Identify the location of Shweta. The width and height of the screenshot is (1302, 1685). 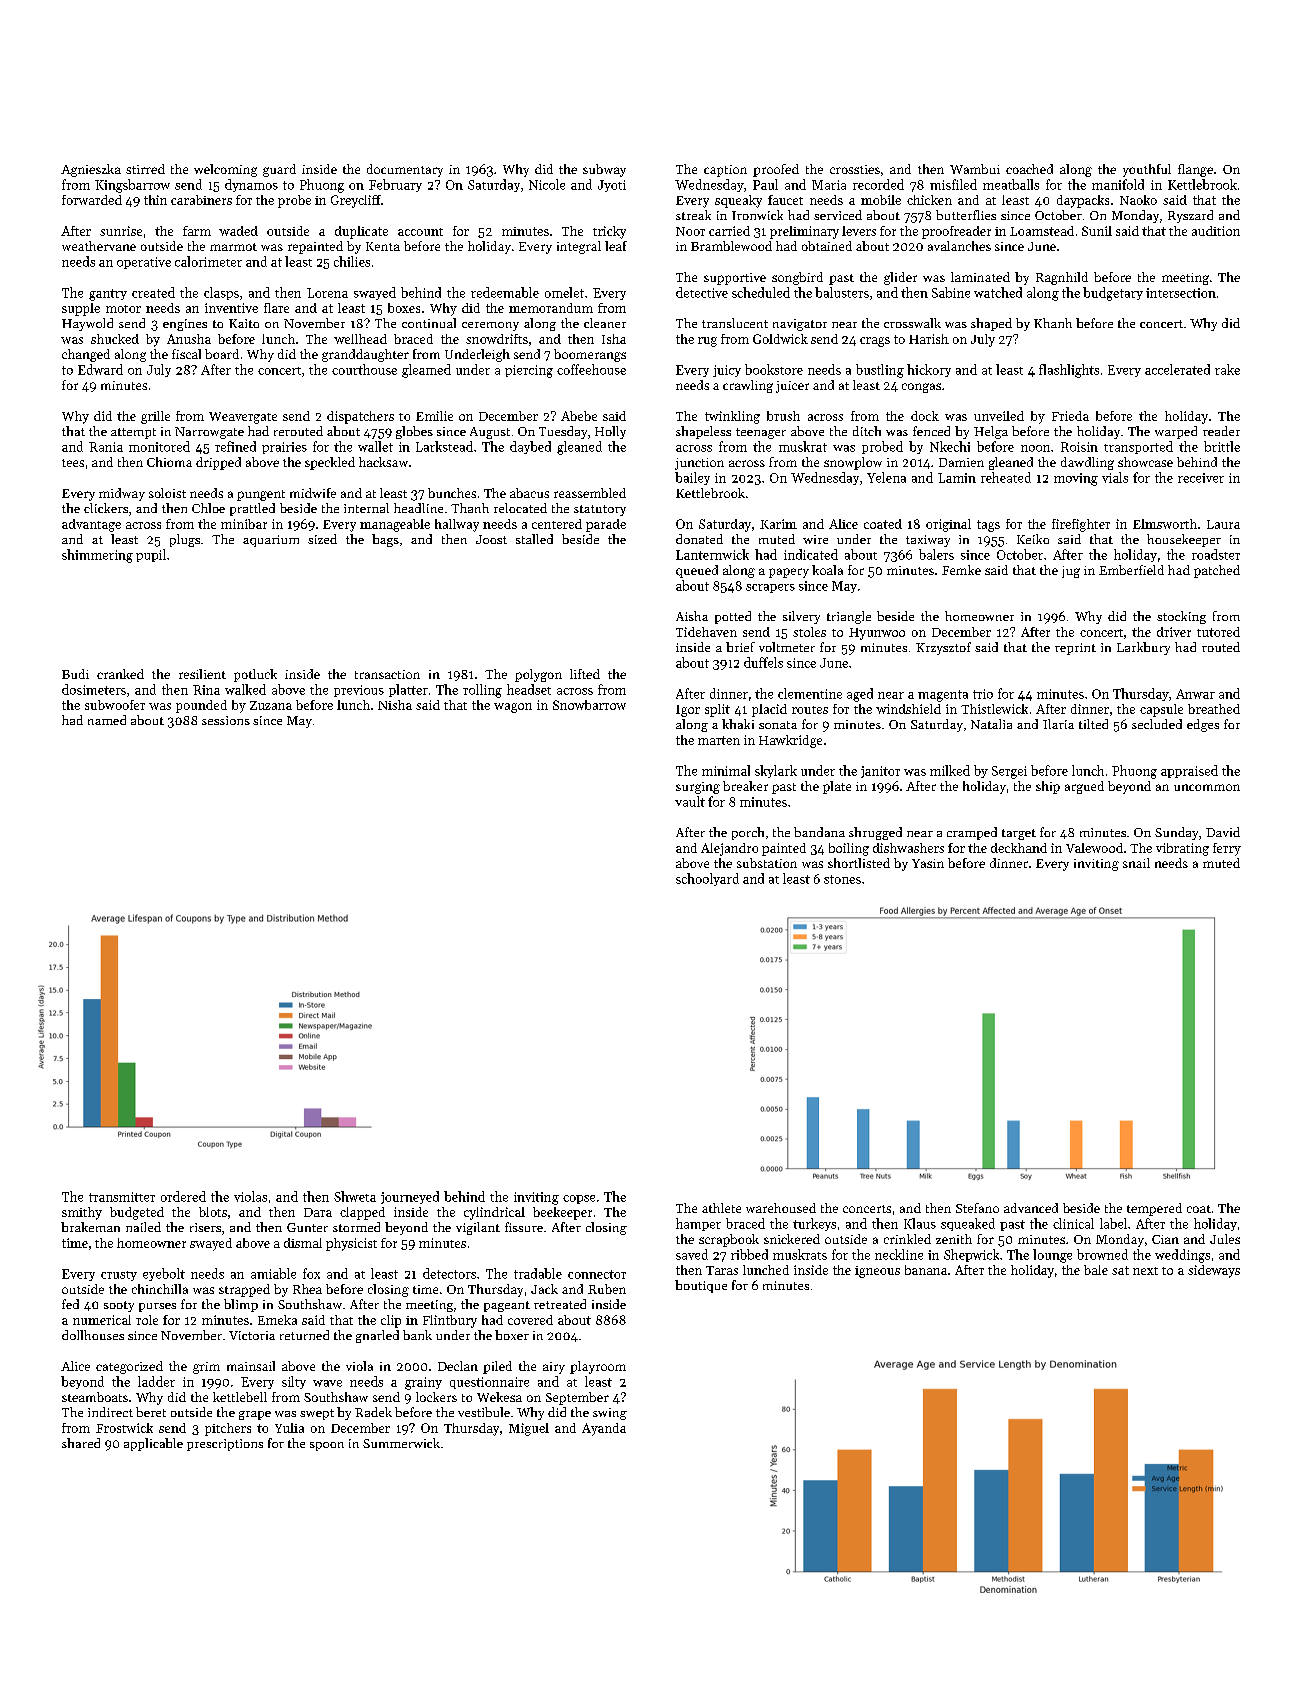
(355, 1196).
